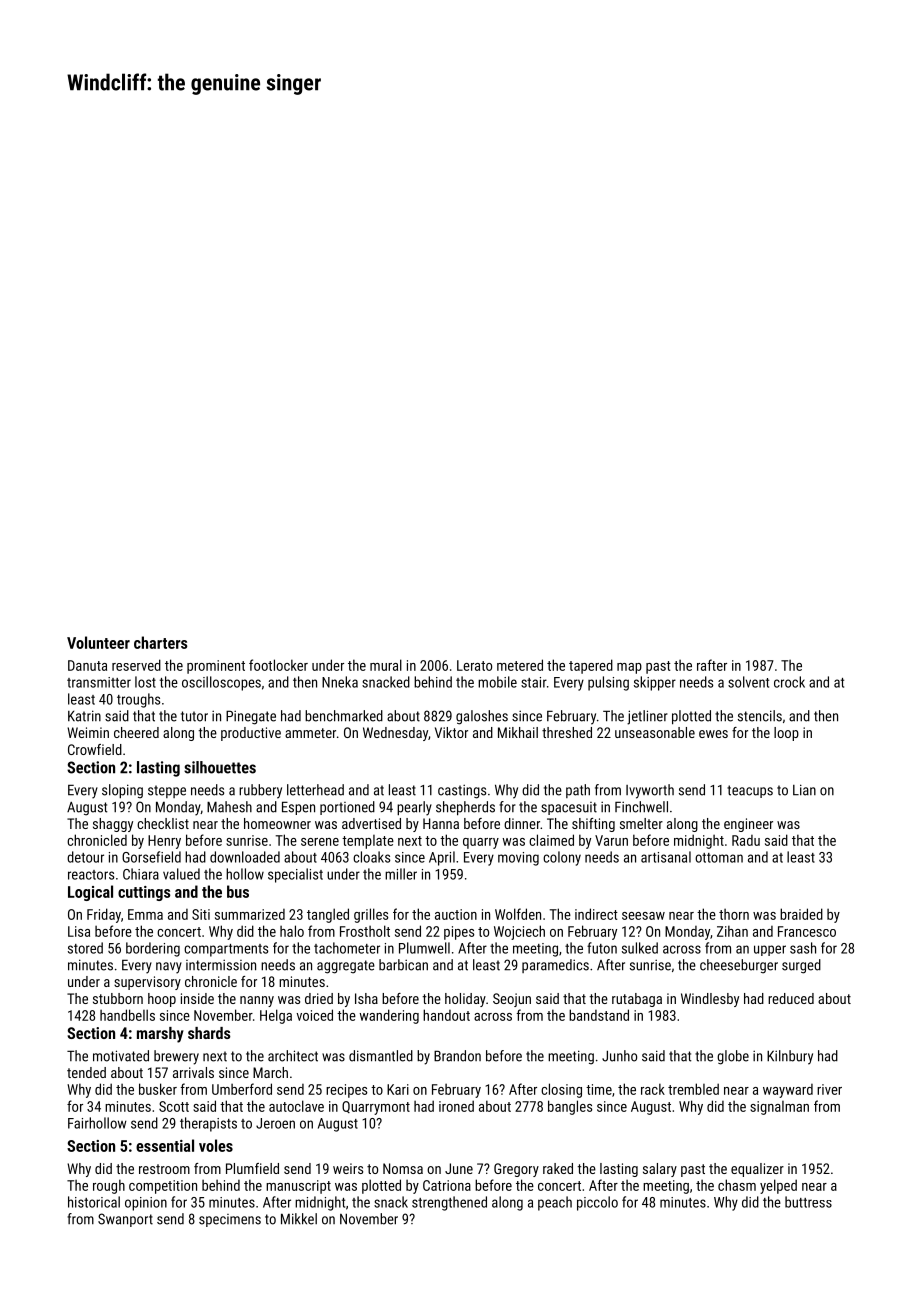 The width and height of the document is (924, 1308). I want to click on essential, so click(165, 1145).
